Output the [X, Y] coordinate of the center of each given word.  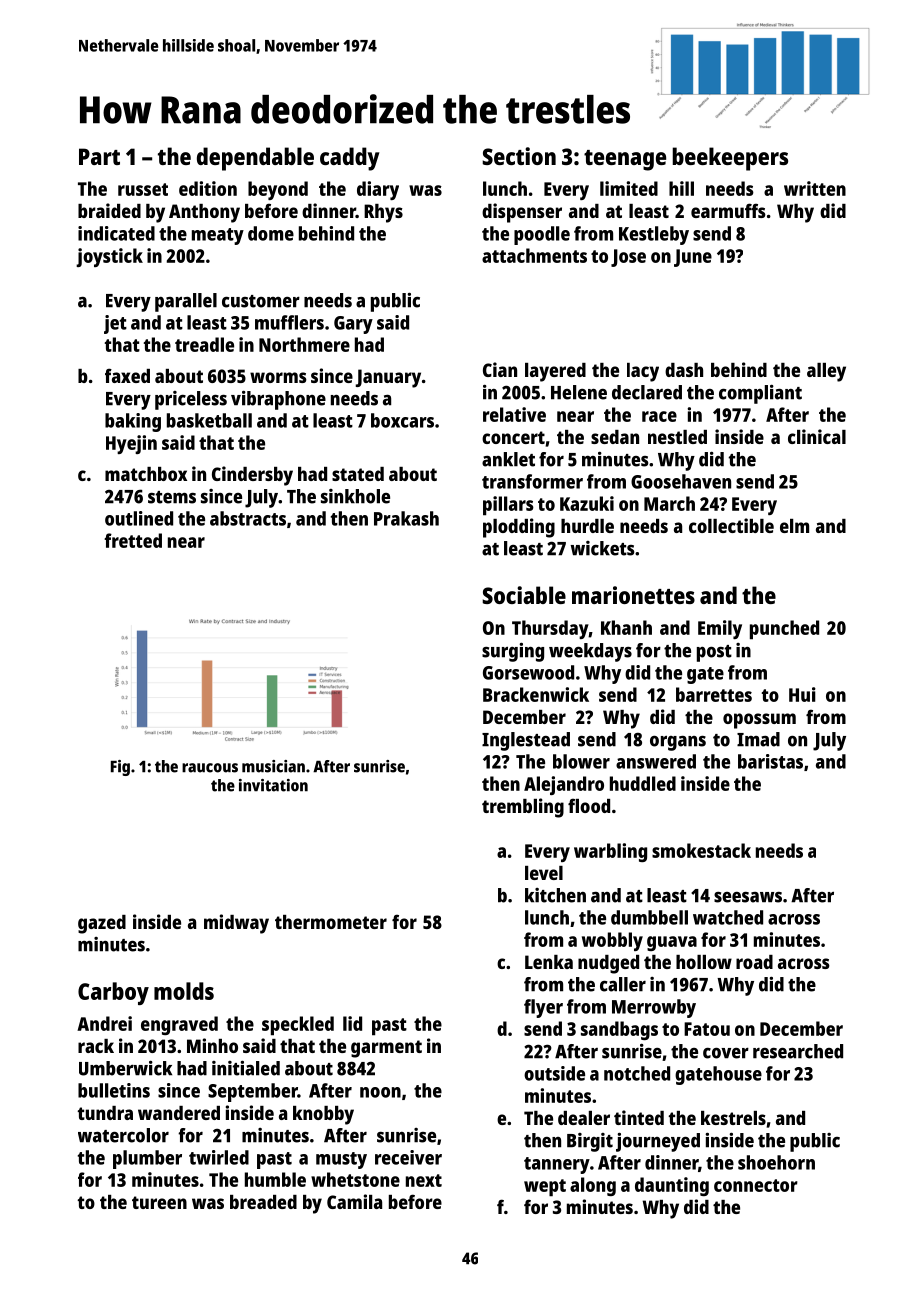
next [424, 1180]
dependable [255, 159]
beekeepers [730, 159]
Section [519, 156]
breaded [263, 1202]
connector [756, 1185]
